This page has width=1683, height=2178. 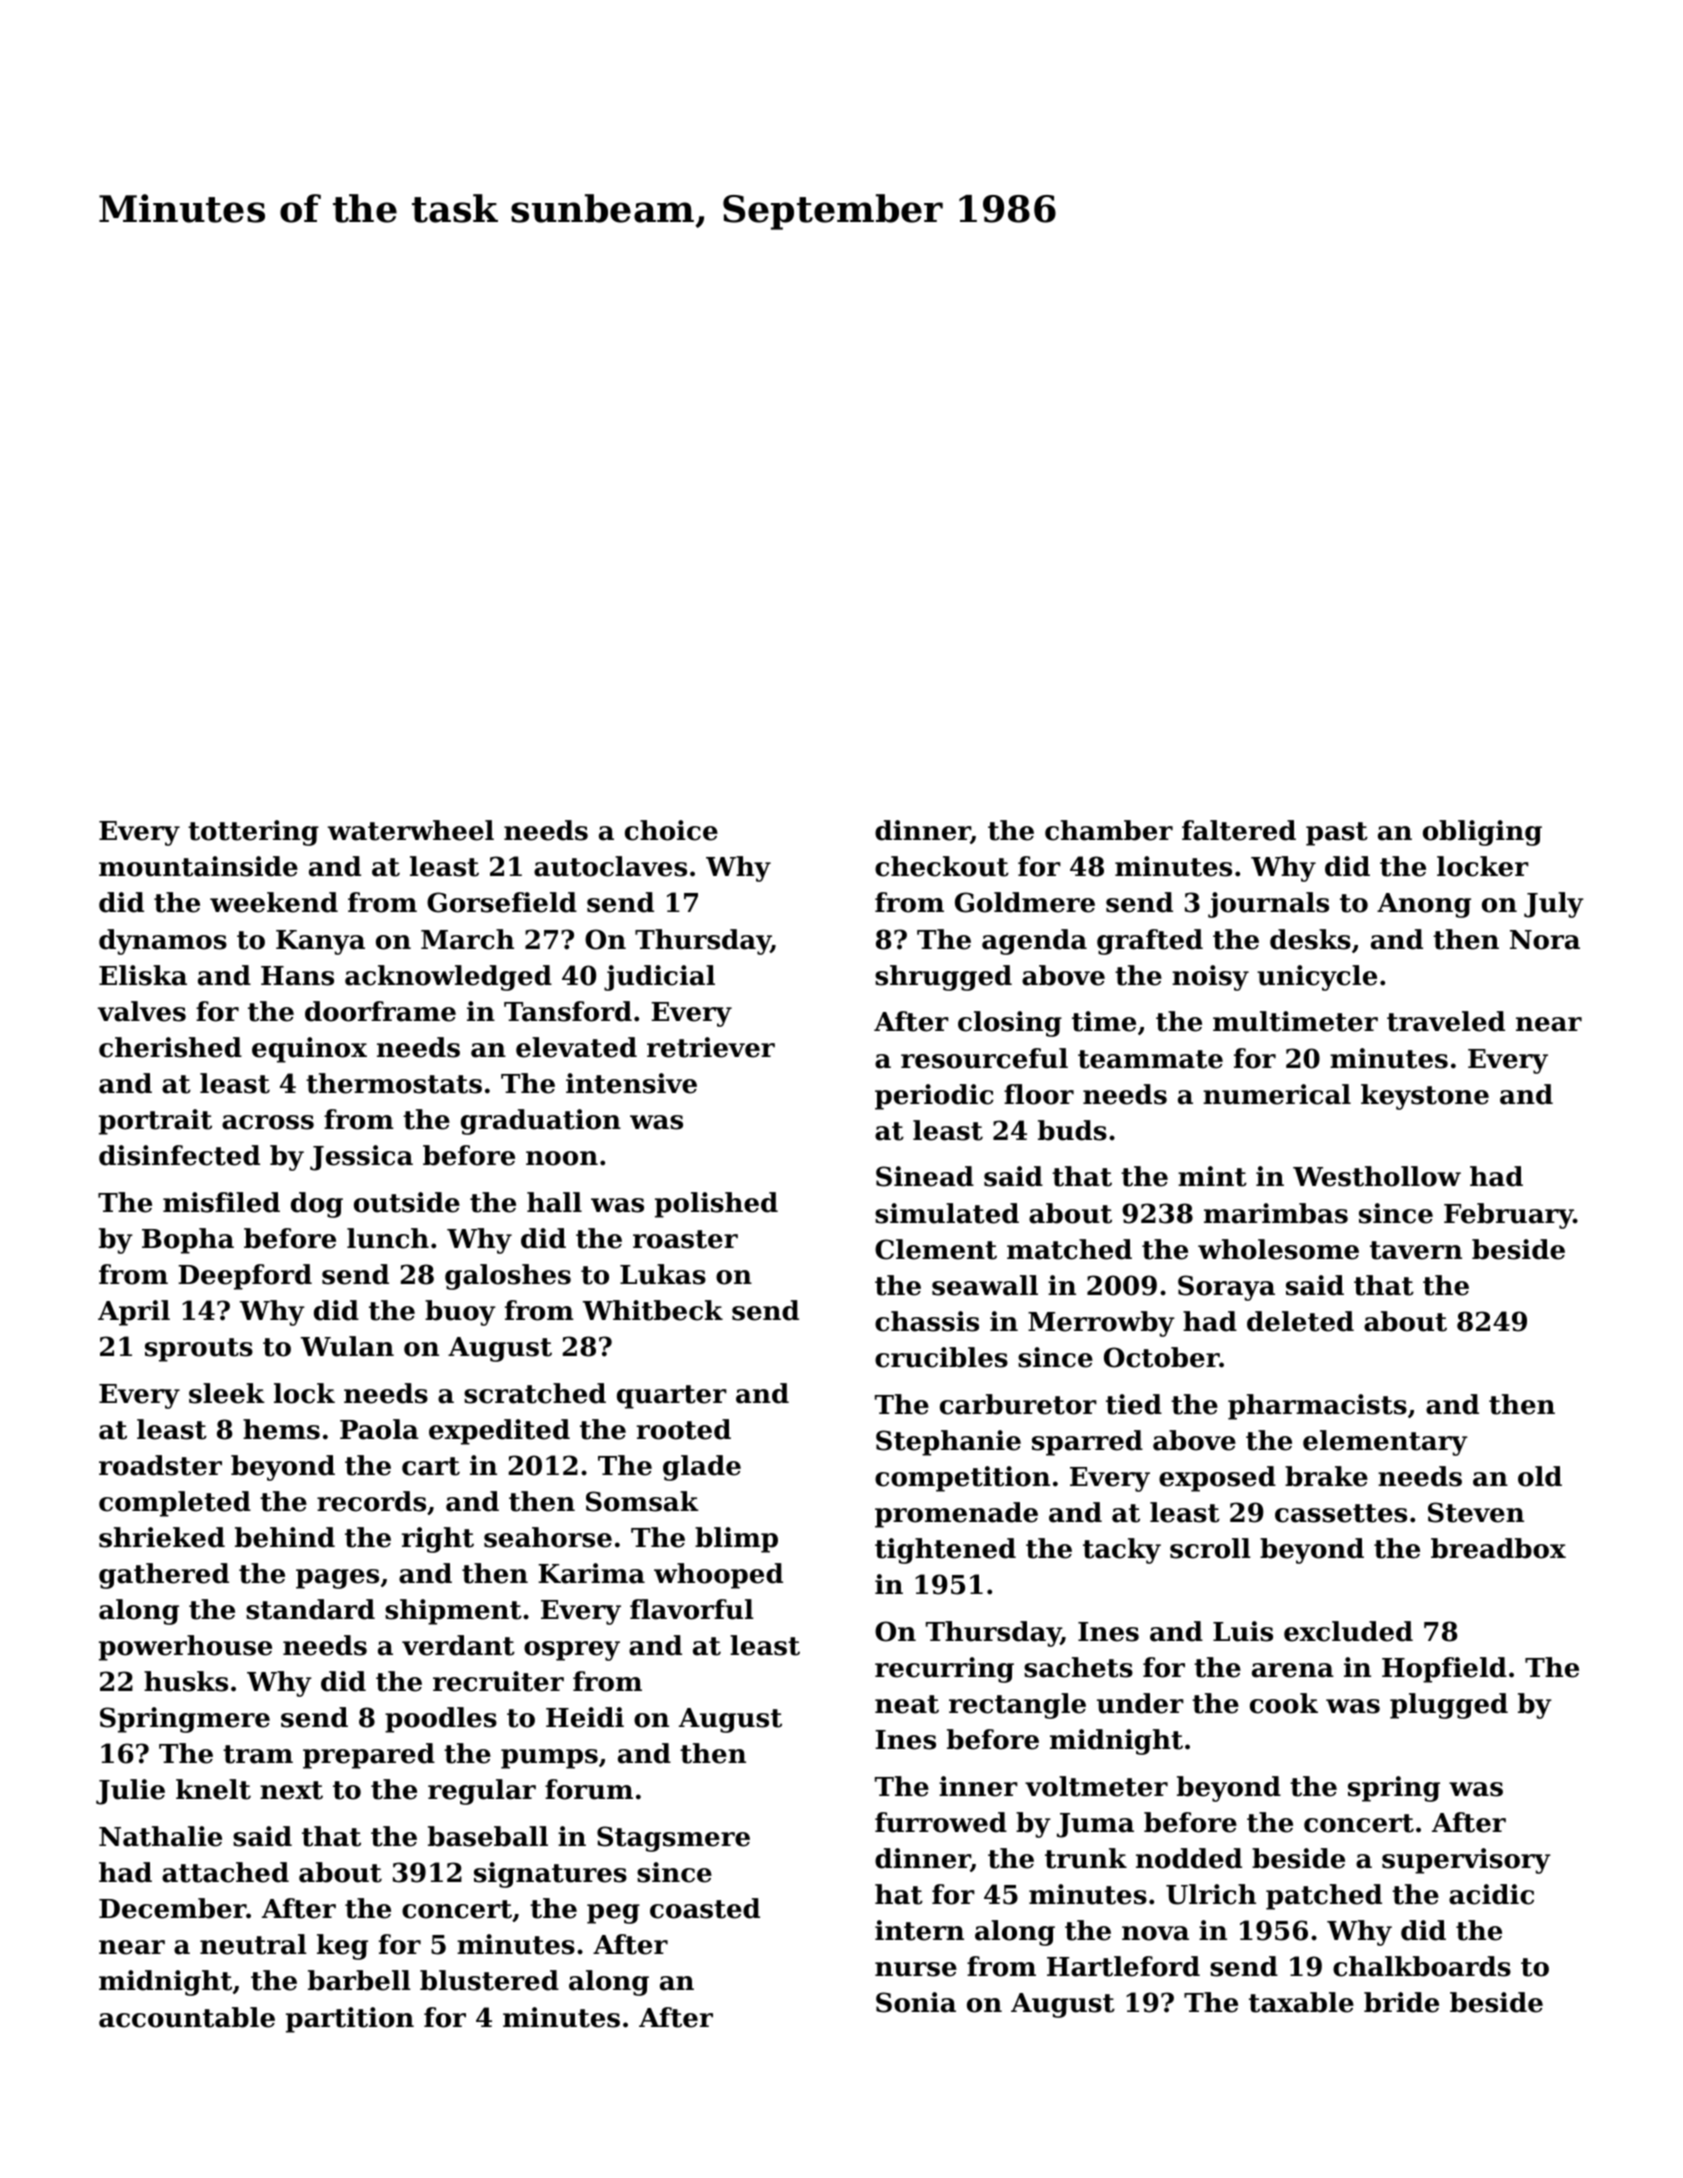 I want to click on partition, so click(x=350, y=2020).
